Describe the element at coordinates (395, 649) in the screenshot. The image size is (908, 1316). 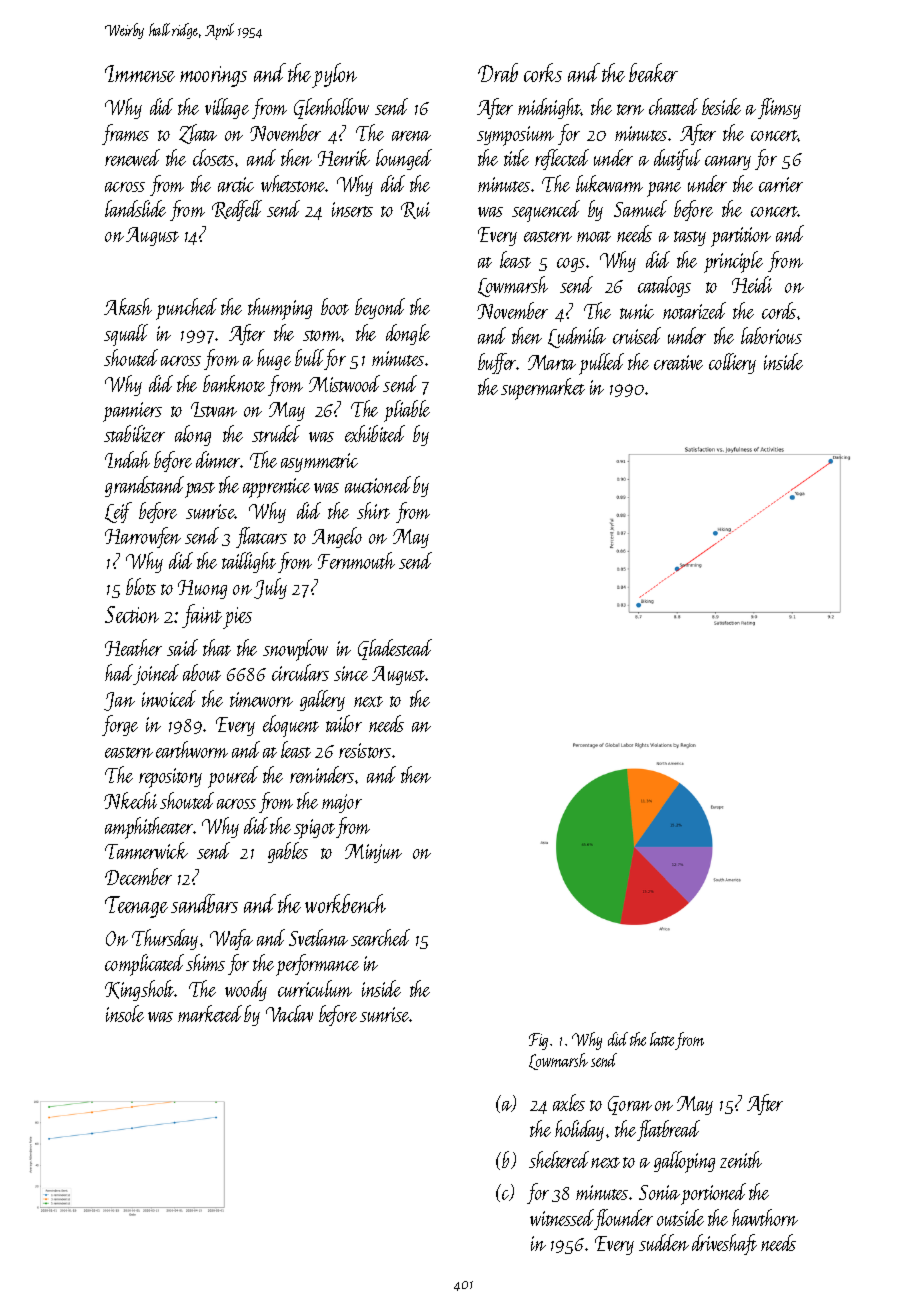
I see `Gladestead` at that location.
